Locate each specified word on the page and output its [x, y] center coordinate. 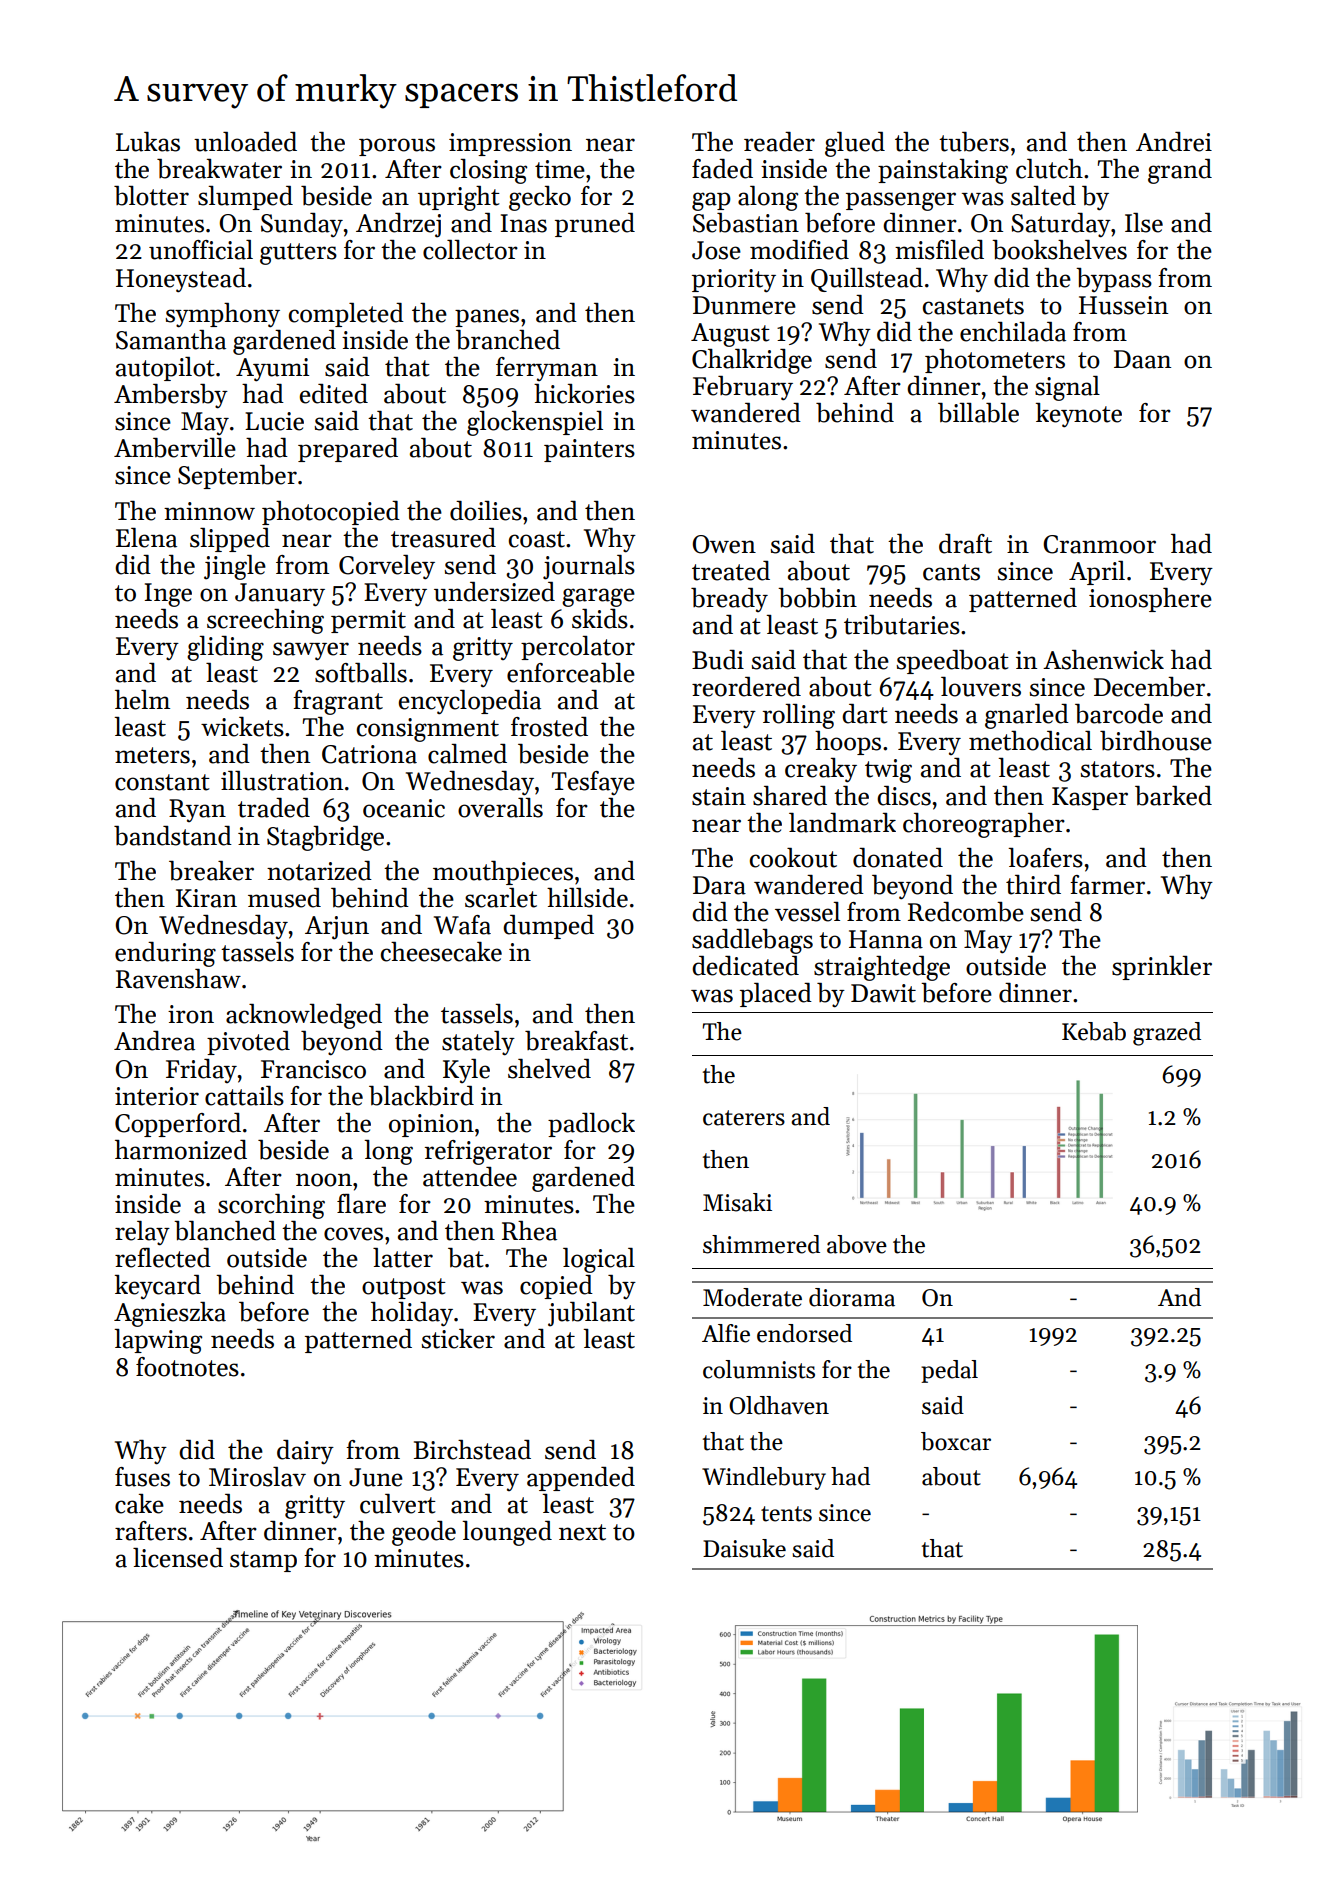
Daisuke [744, 1548]
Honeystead [181, 280]
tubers [974, 142]
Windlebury [764, 1478]
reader [779, 142]
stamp [263, 1561]
